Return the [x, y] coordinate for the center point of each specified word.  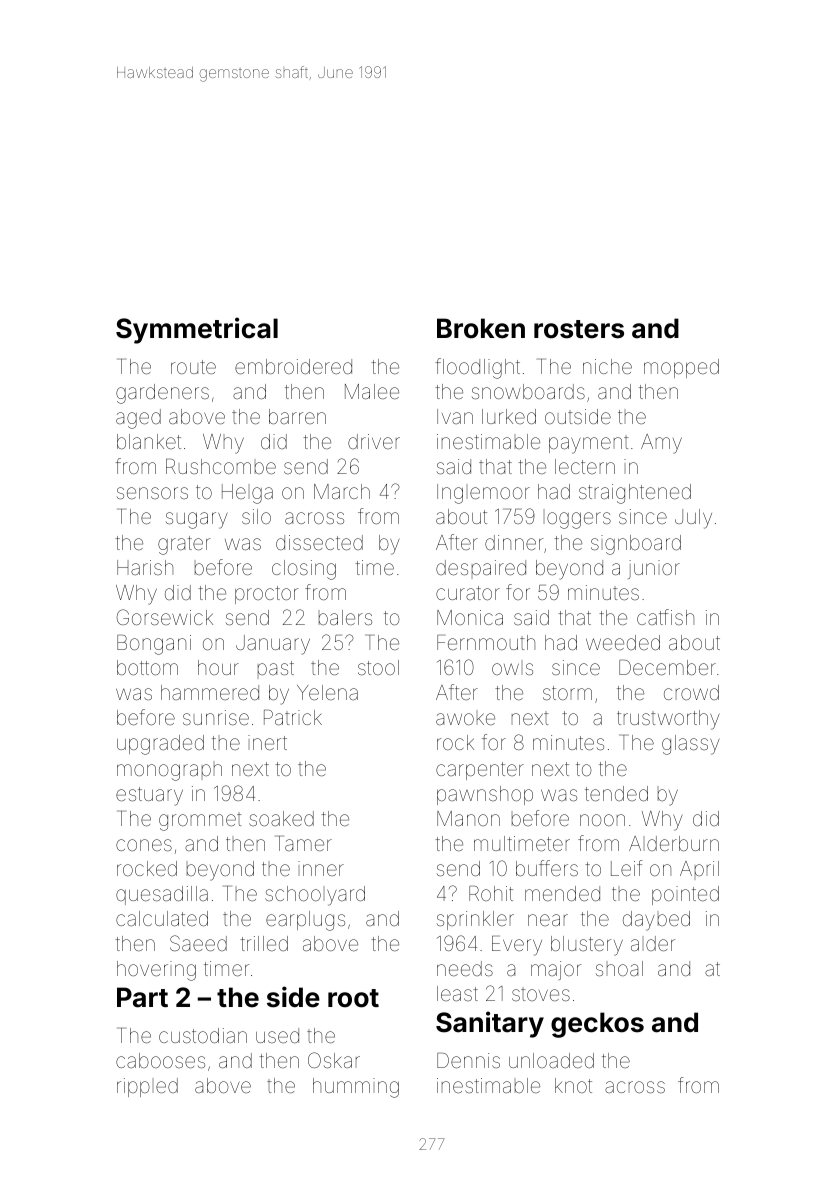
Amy [661, 444]
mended [562, 893]
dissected [319, 542]
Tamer [303, 843]
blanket [149, 441]
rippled [147, 1087]
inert [267, 742]
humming [356, 1088]
